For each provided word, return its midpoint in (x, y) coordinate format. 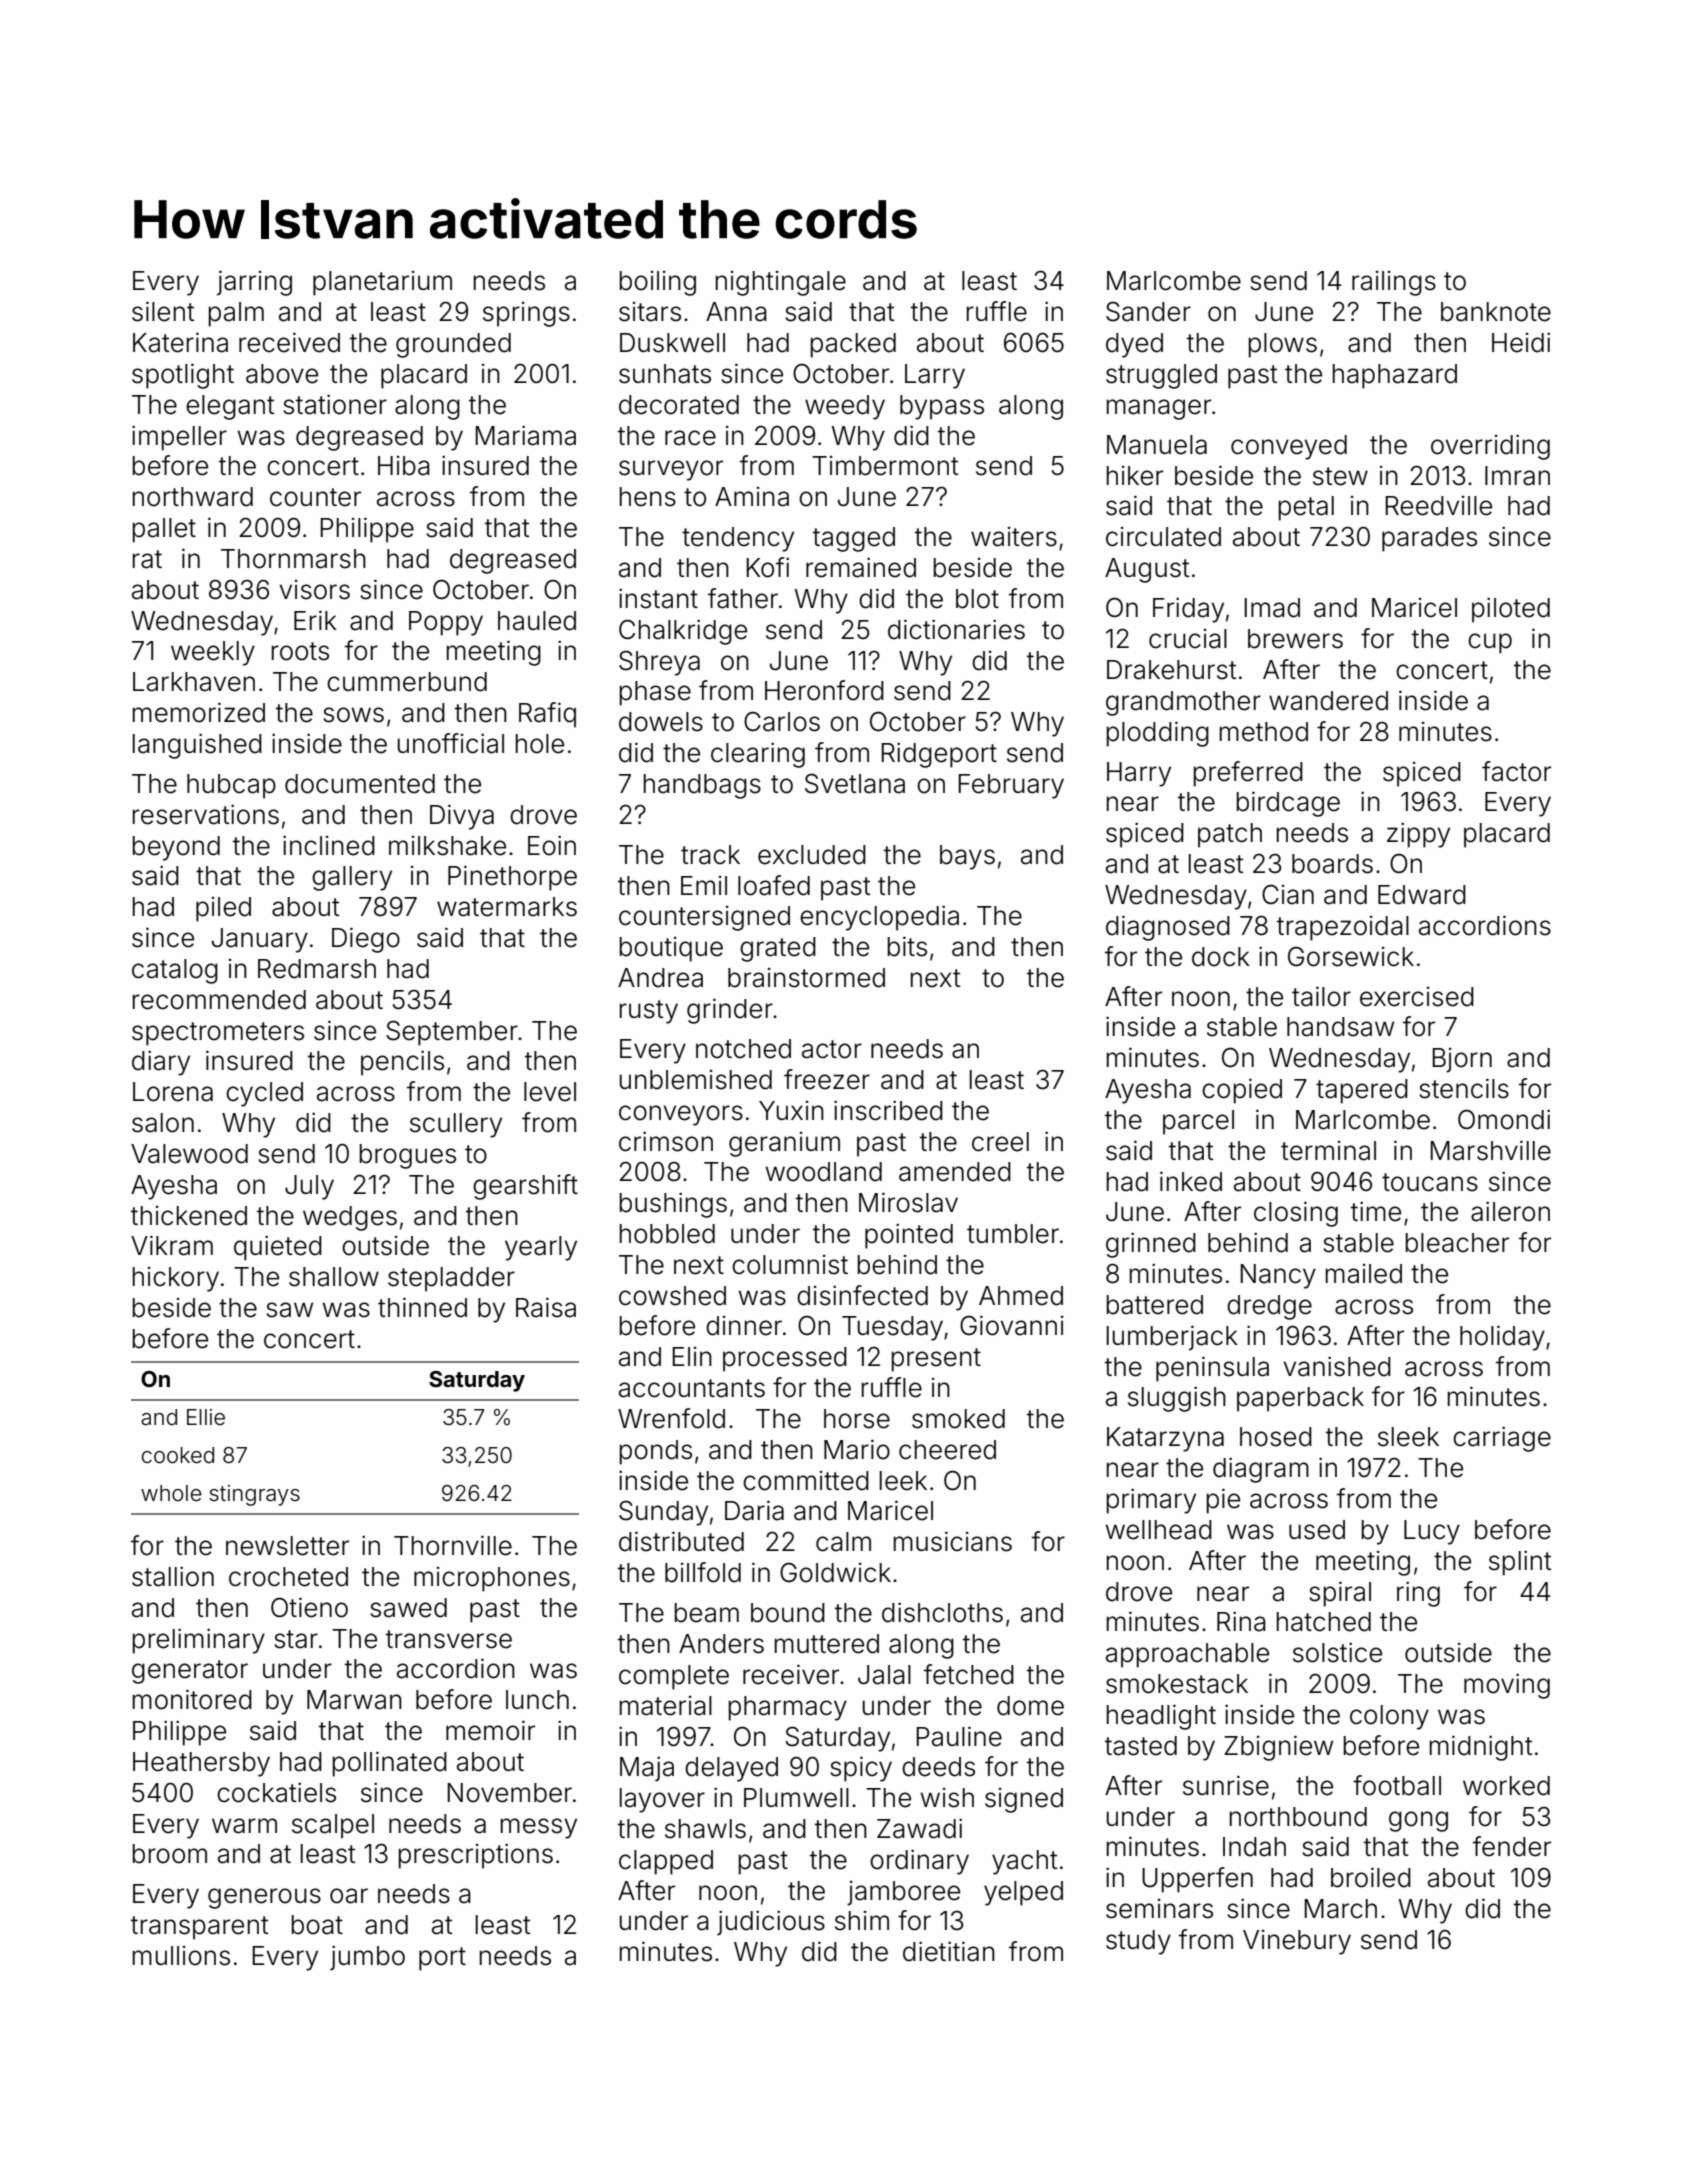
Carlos (782, 721)
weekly (213, 653)
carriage (1502, 1439)
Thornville (453, 1545)
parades (1429, 539)
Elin (692, 1356)
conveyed (1289, 447)
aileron (1510, 1211)
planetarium (382, 283)
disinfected (862, 1295)
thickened (189, 1216)
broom (170, 1854)
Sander (1148, 311)
